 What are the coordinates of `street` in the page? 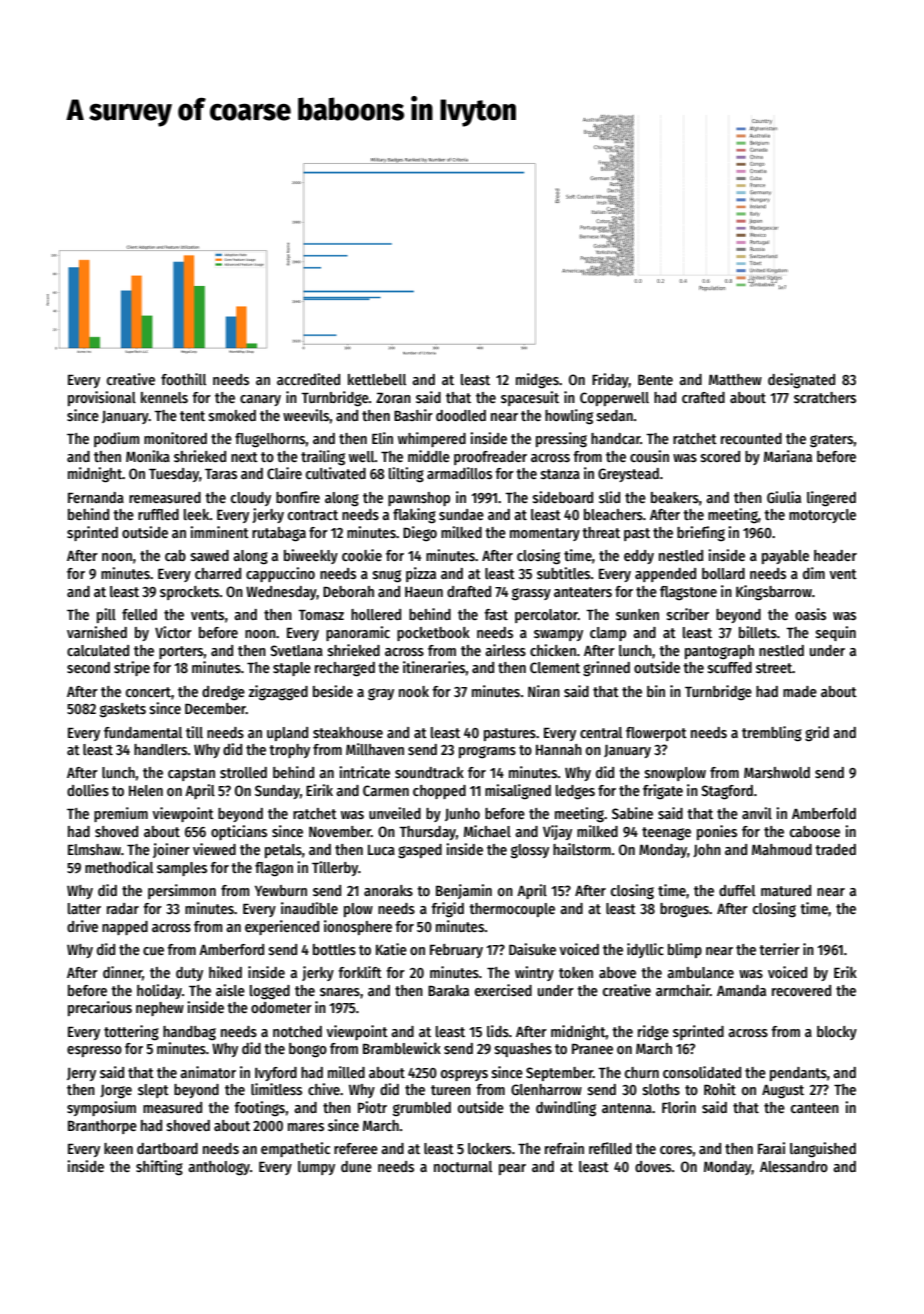 It's located at (774, 668).
